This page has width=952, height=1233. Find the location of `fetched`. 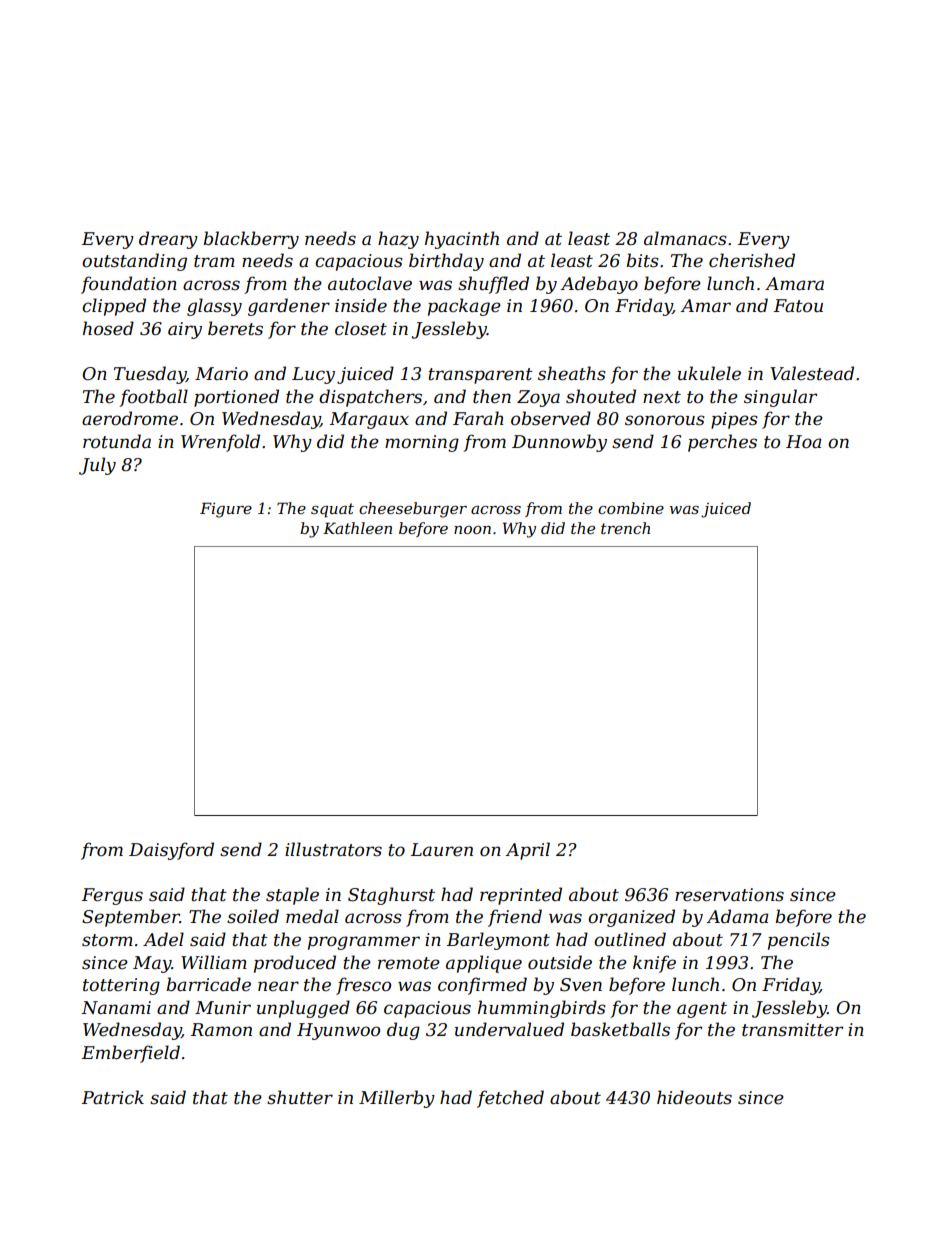

fetched is located at coordinates (510, 1099).
